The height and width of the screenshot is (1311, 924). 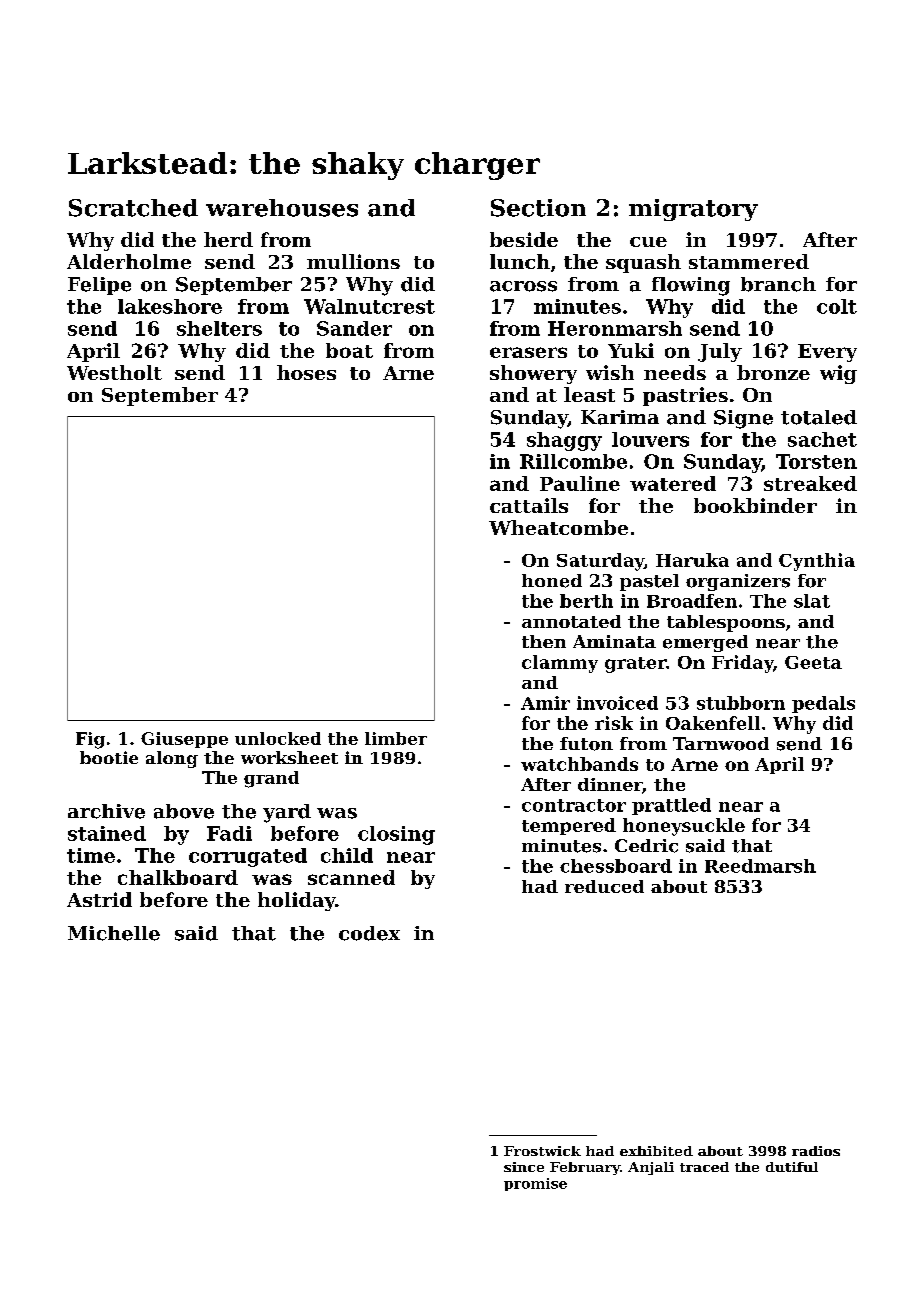 What do you see at coordinates (133, 208) in the screenshot?
I see `Scratched` at bounding box center [133, 208].
